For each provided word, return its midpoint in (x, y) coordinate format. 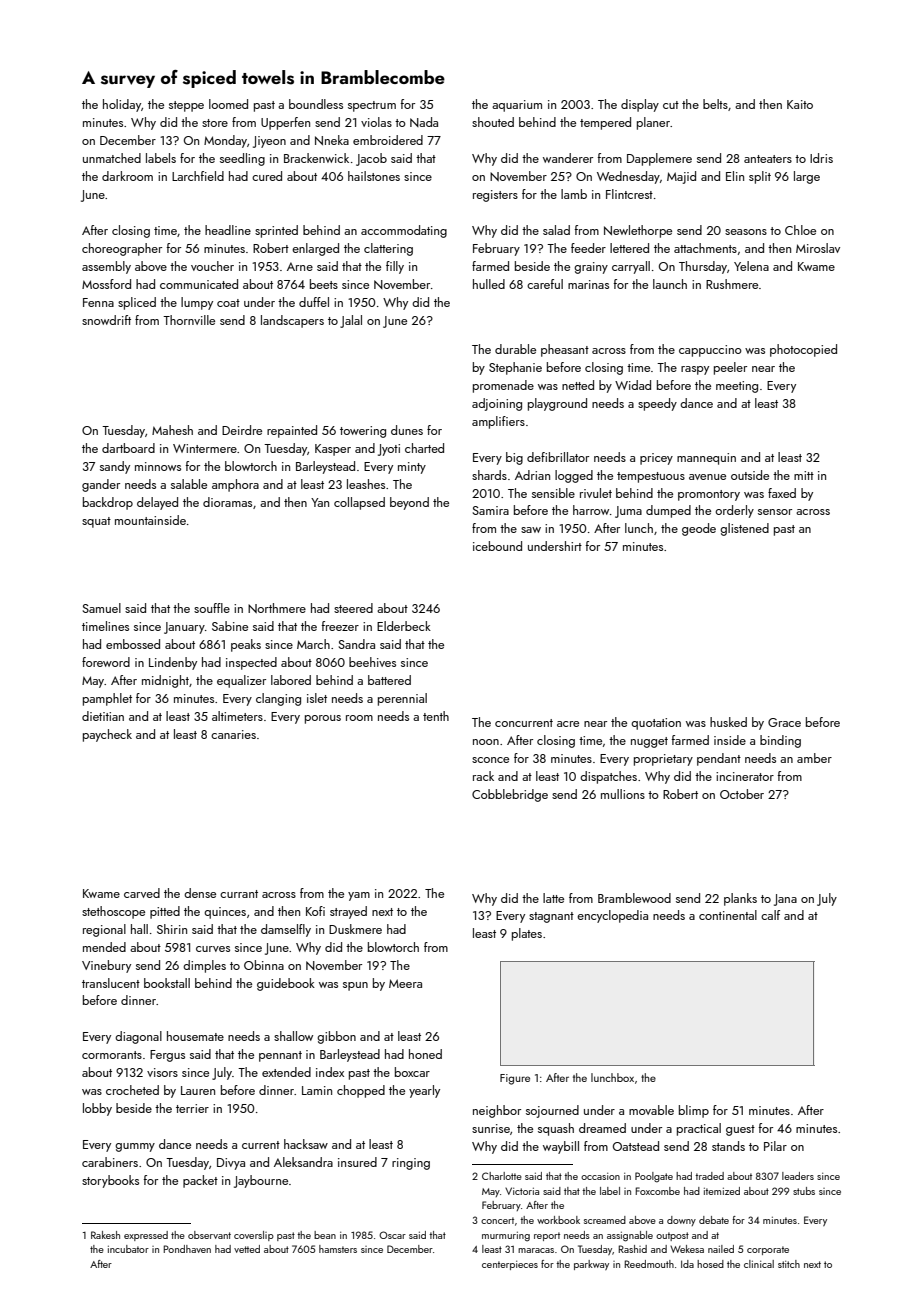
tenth (436, 716)
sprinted (276, 231)
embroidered (388, 140)
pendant (719, 759)
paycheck (107, 735)
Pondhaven (187, 1249)
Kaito (800, 104)
